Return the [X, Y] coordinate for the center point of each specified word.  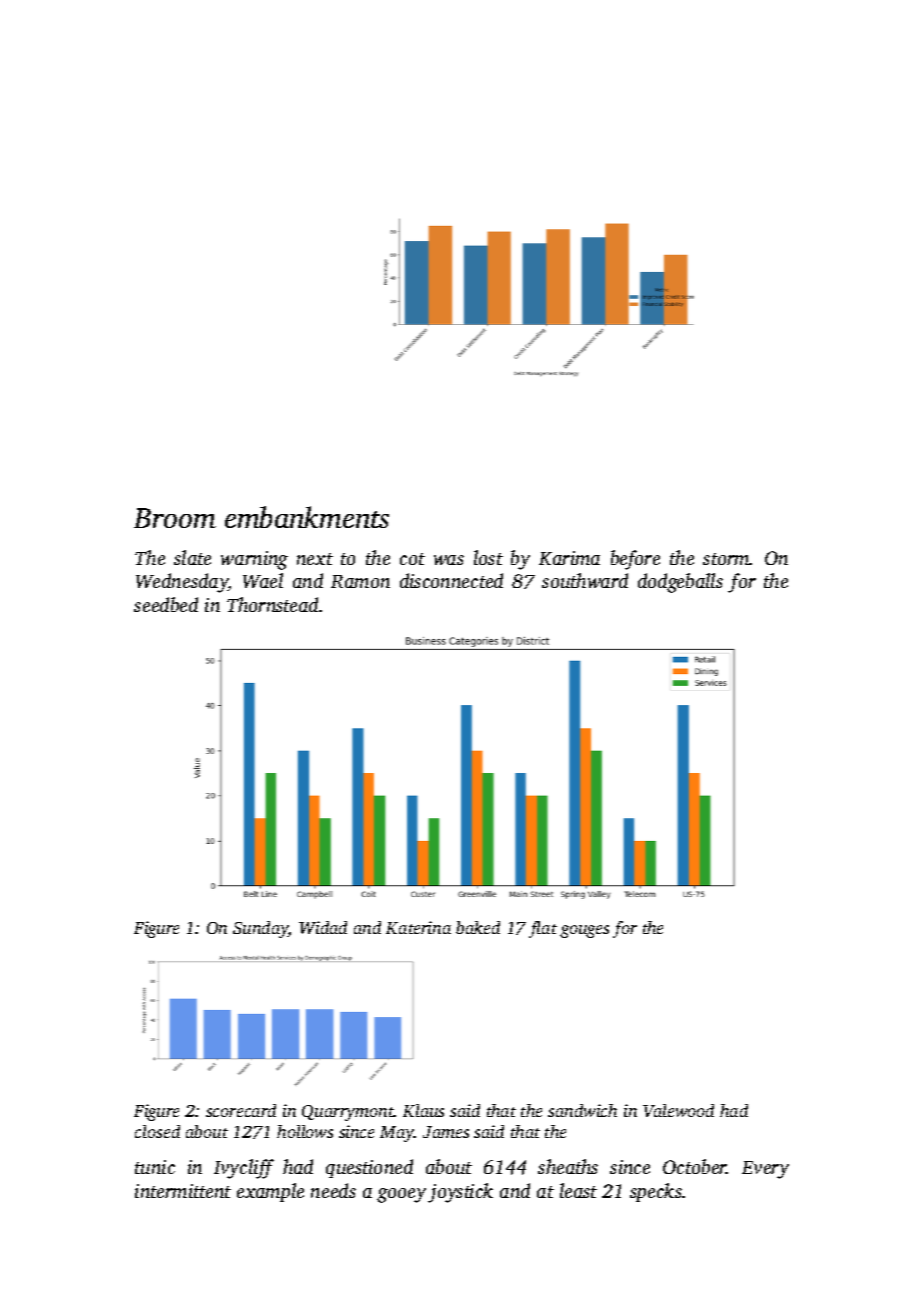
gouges [584, 931]
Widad [323, 927]
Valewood [678, 1110]
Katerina [418, 927]
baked [478, 927]
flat [543, 929]
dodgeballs [680, 583]
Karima [569, 558]
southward [585, 580]
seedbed [166, 604]
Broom [175, 518]
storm [726, 559]
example [270, 1192]
